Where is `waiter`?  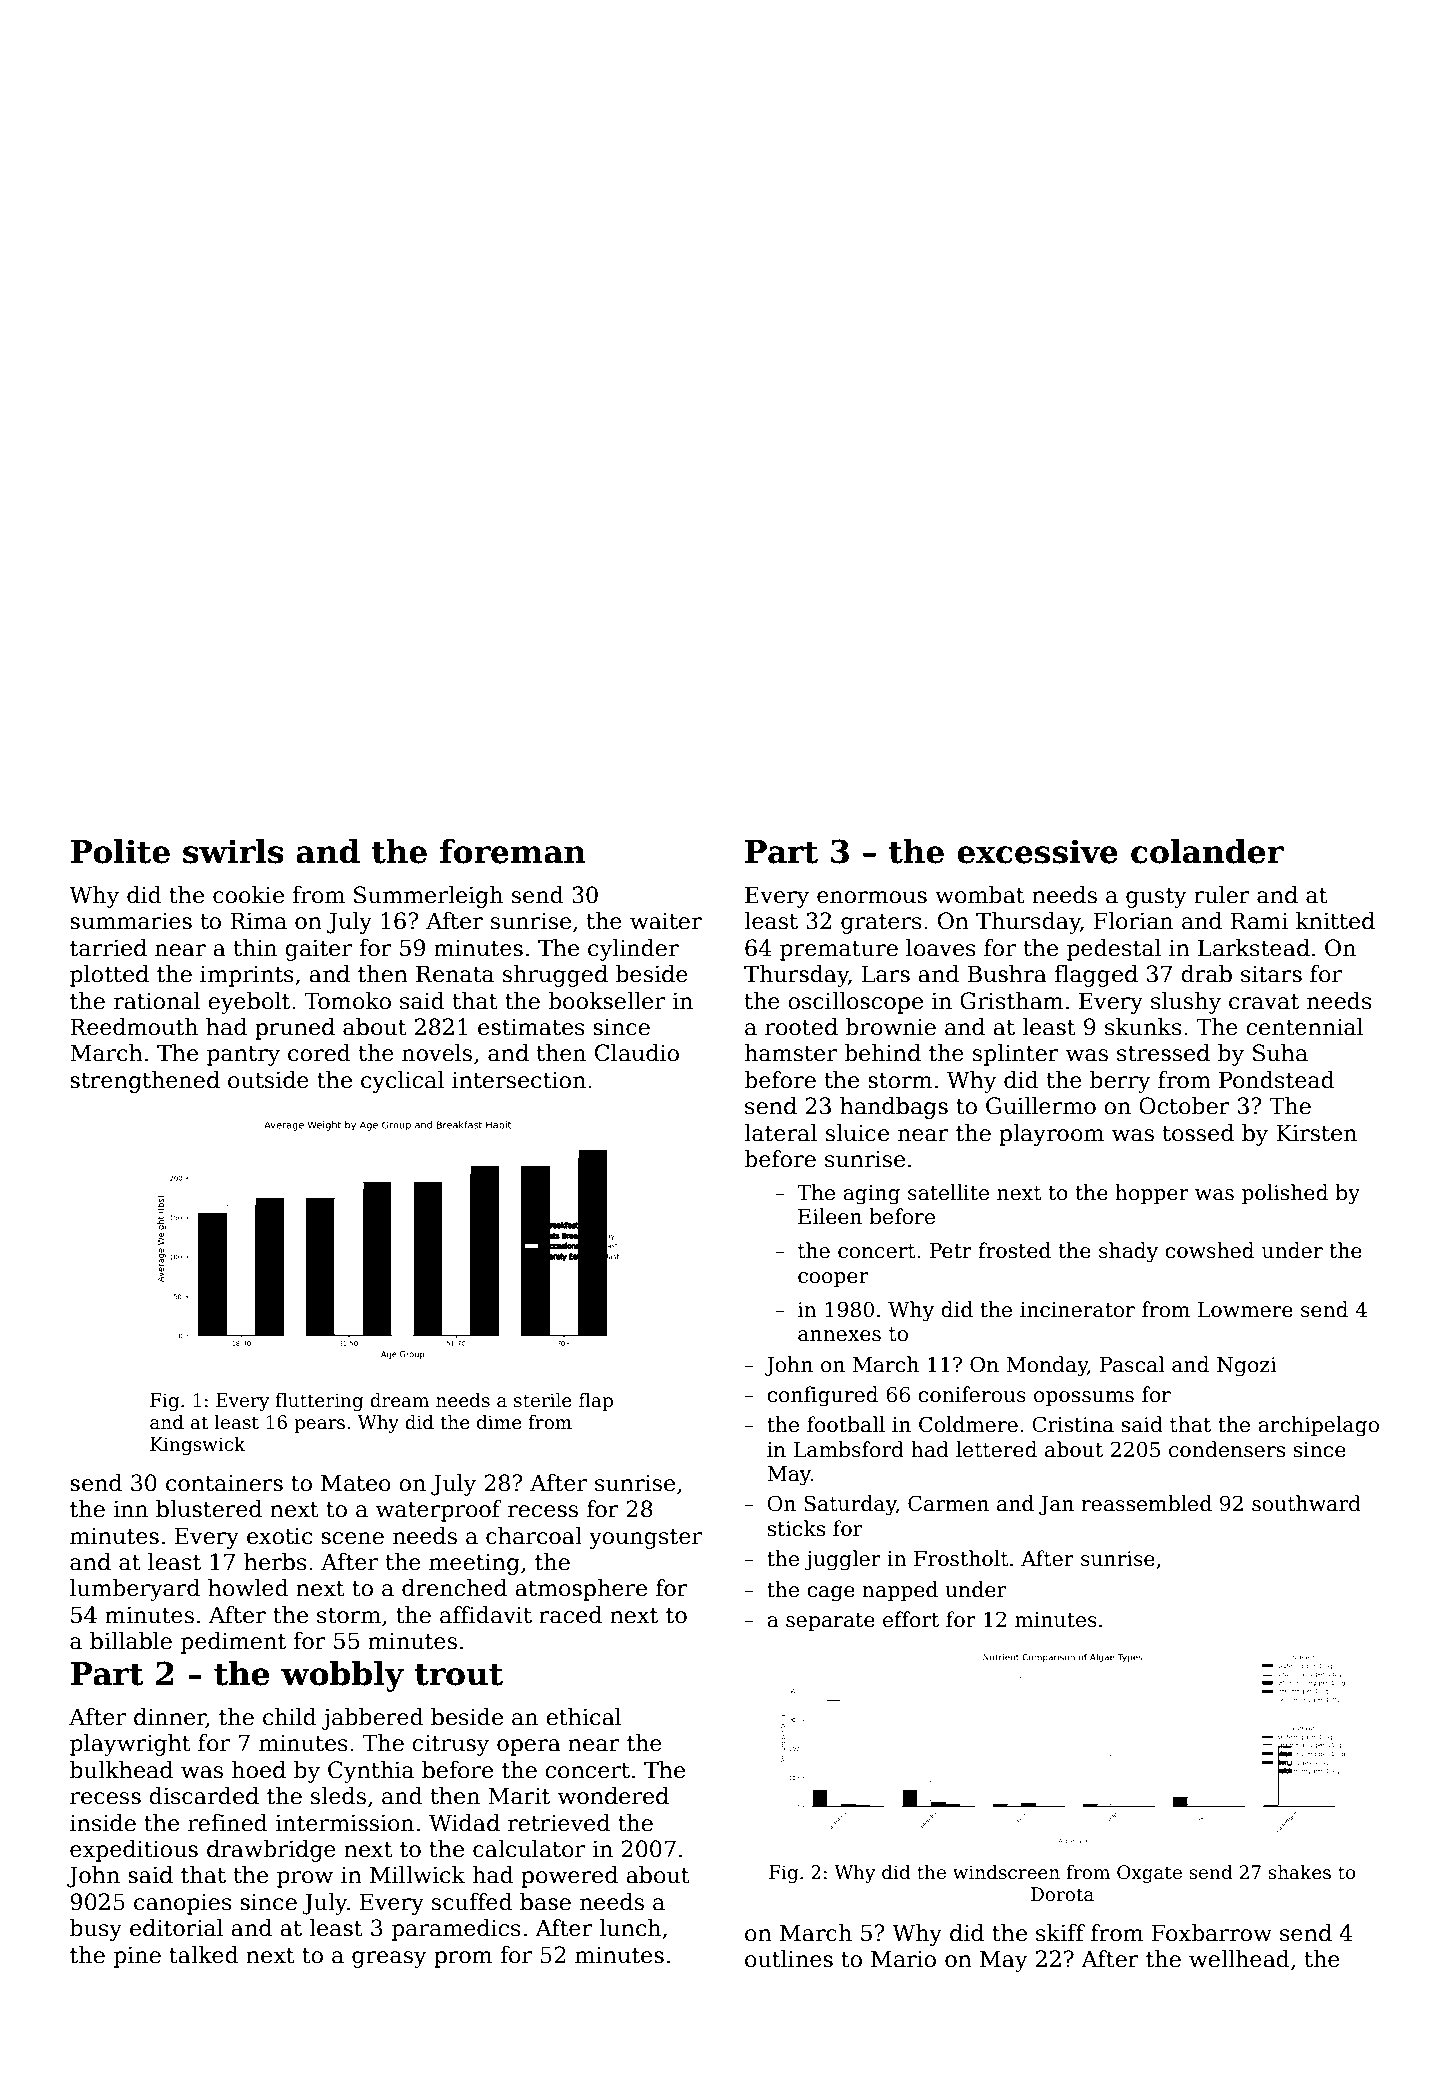 waiter is located at coordinates (666, 921).
